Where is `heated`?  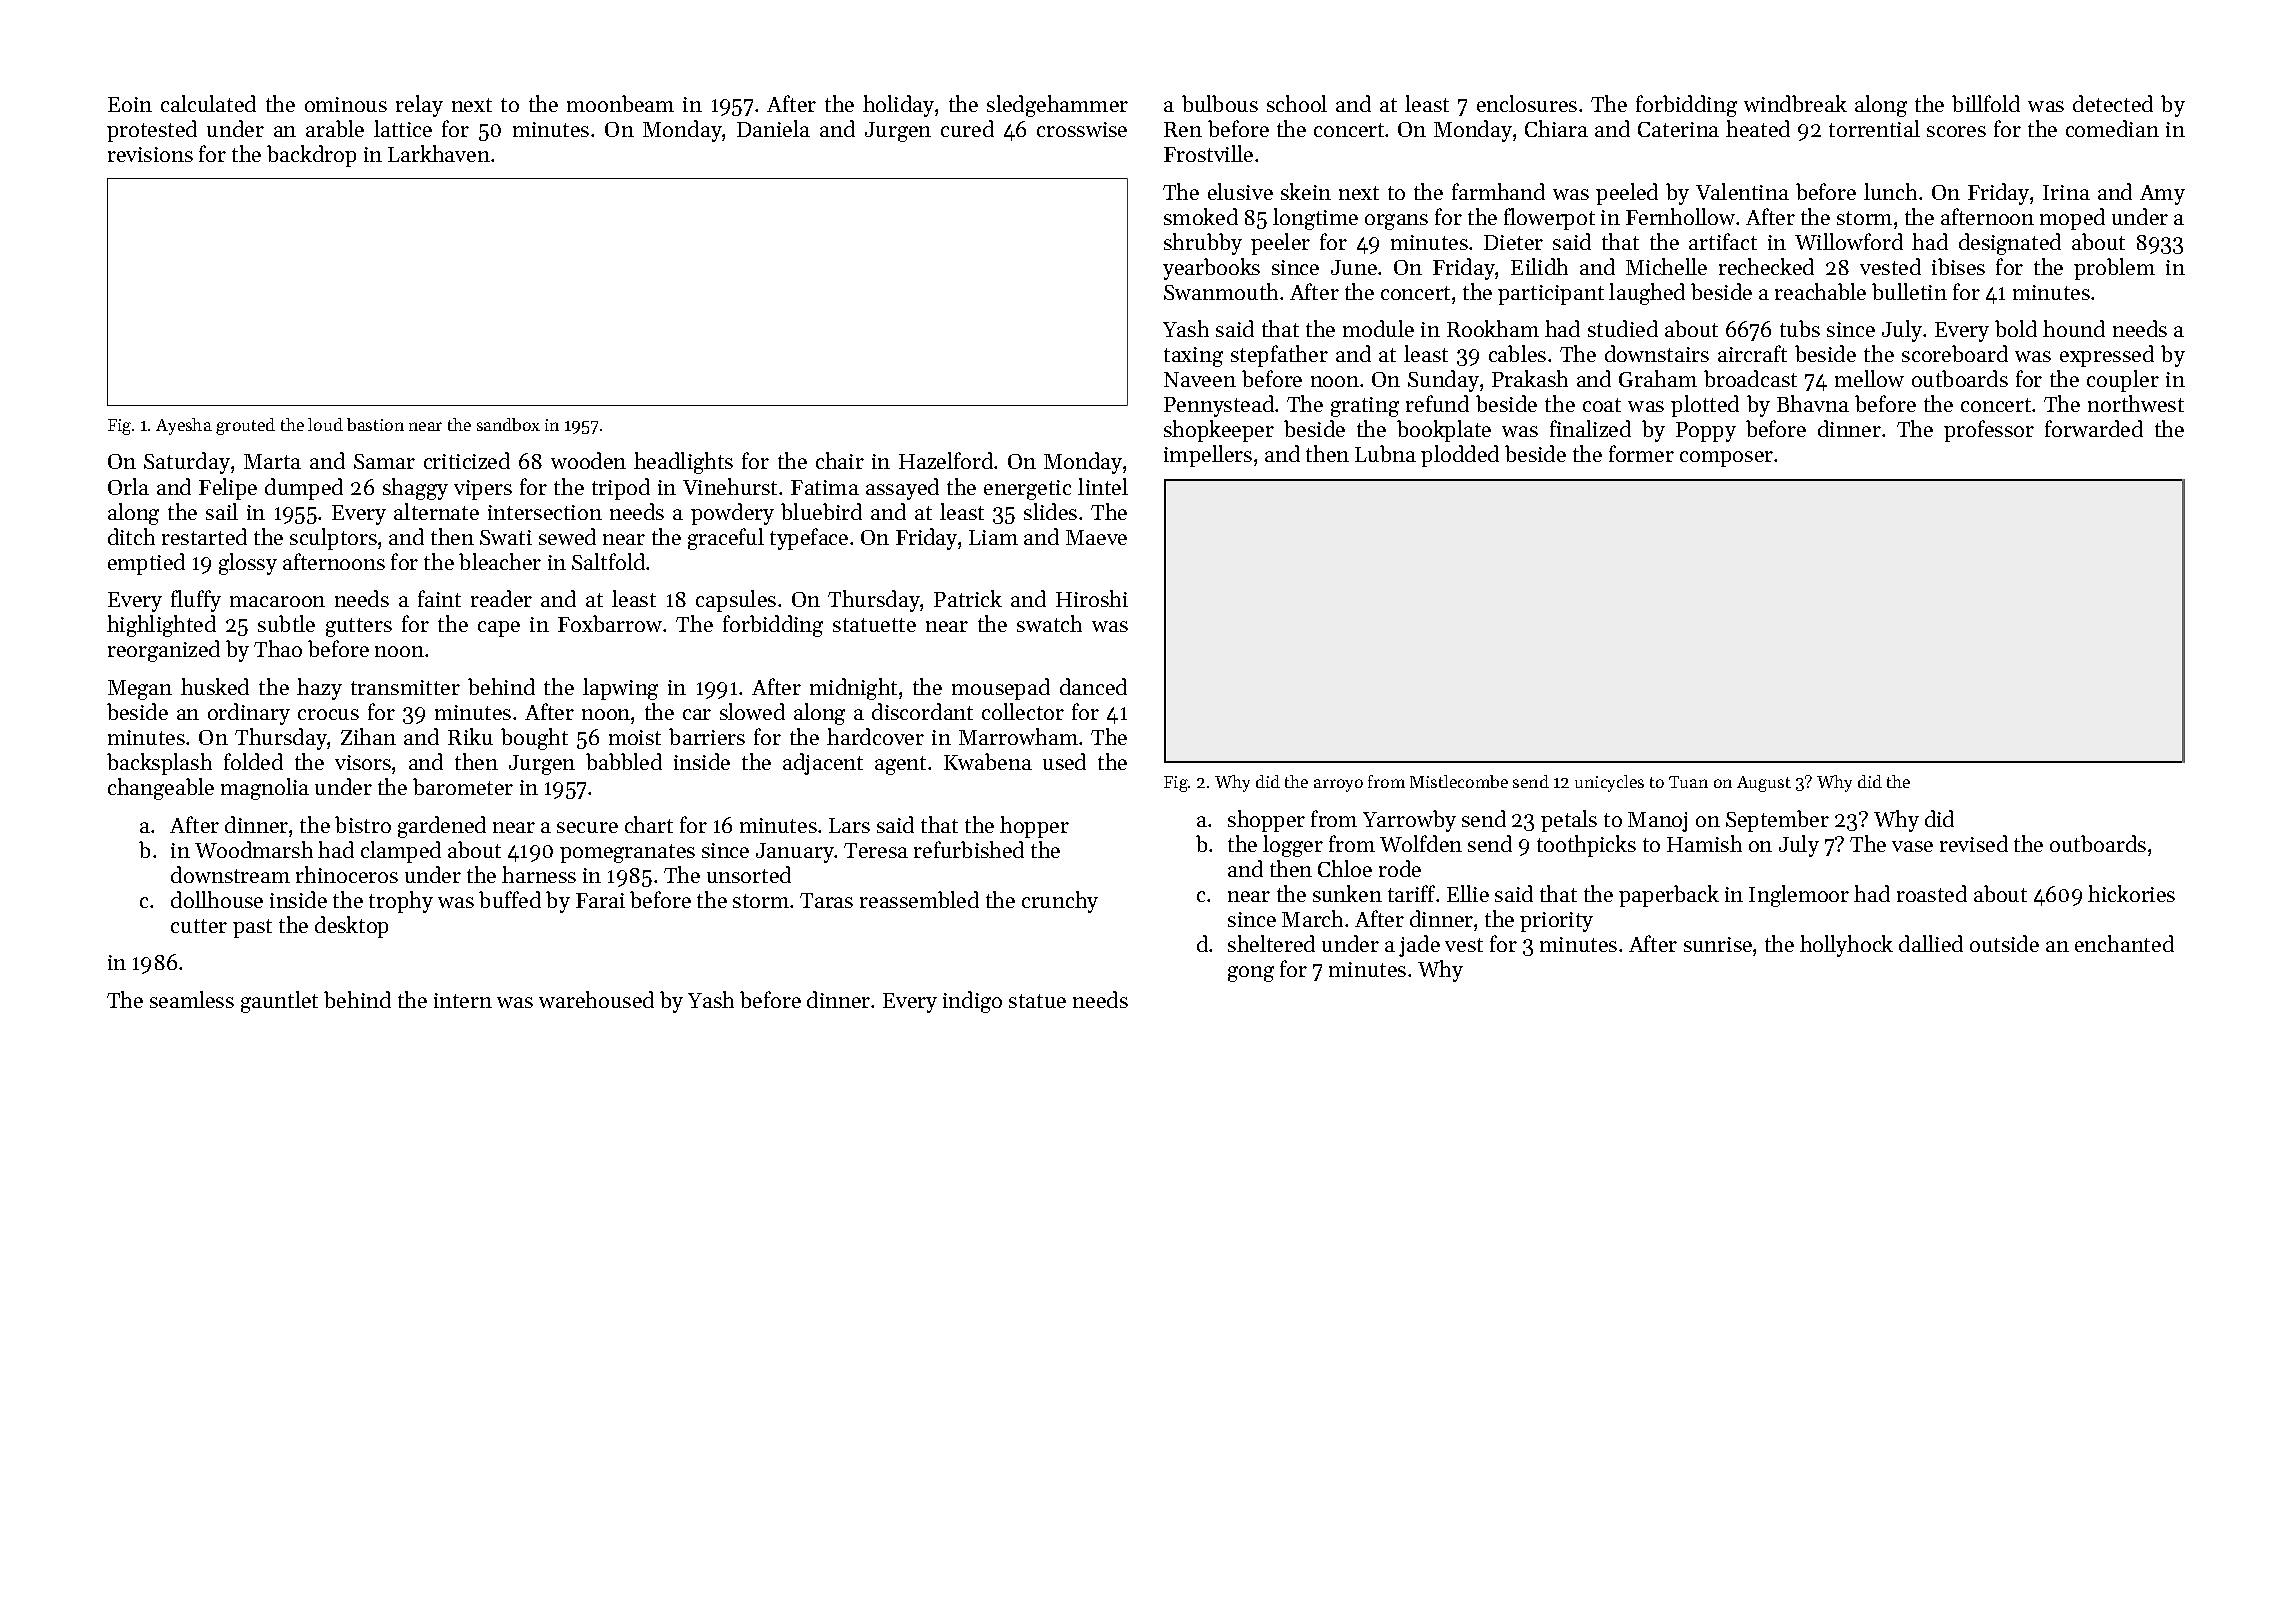 heated is located at coordinates (1758, 128).
